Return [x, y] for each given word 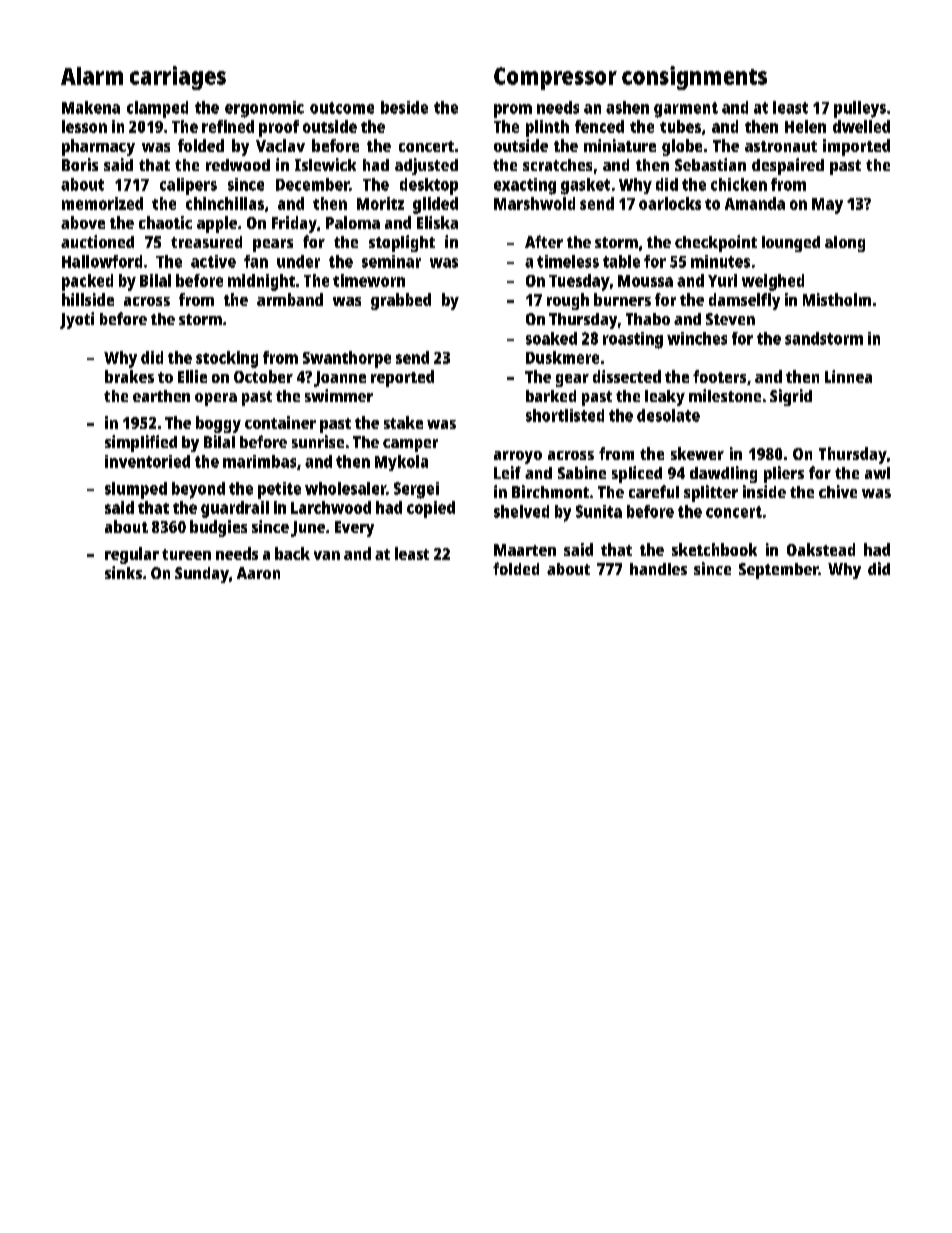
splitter [711, 493]
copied [431, 509]
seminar [391, 261]
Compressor [555, 78]
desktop [429, 186]
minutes [720, 261]
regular [132, 555]
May [827, 206]
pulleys [860, 109]
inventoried [147, 461]
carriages [178, 78]
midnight [261, 282]
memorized [102, 203]
